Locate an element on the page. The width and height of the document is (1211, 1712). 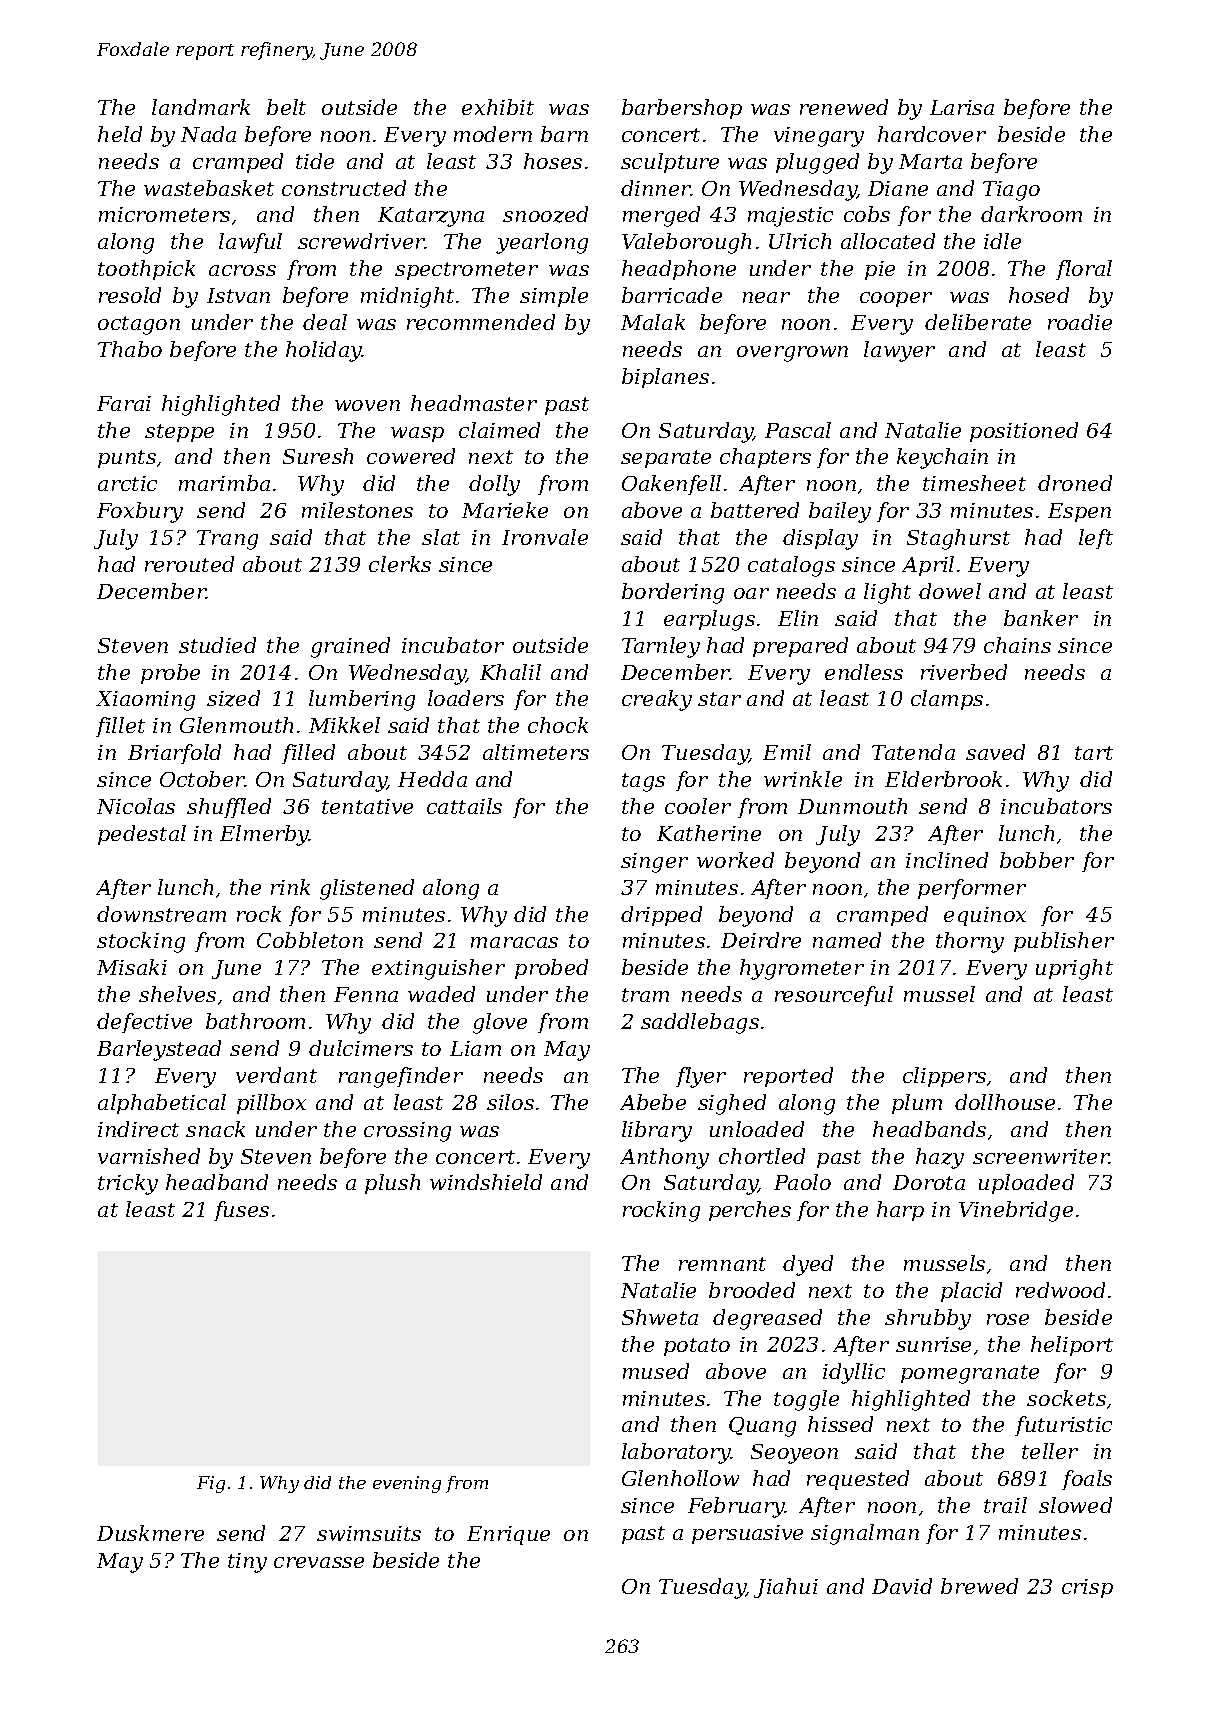
stocking is located at coordinates (141, 942).
